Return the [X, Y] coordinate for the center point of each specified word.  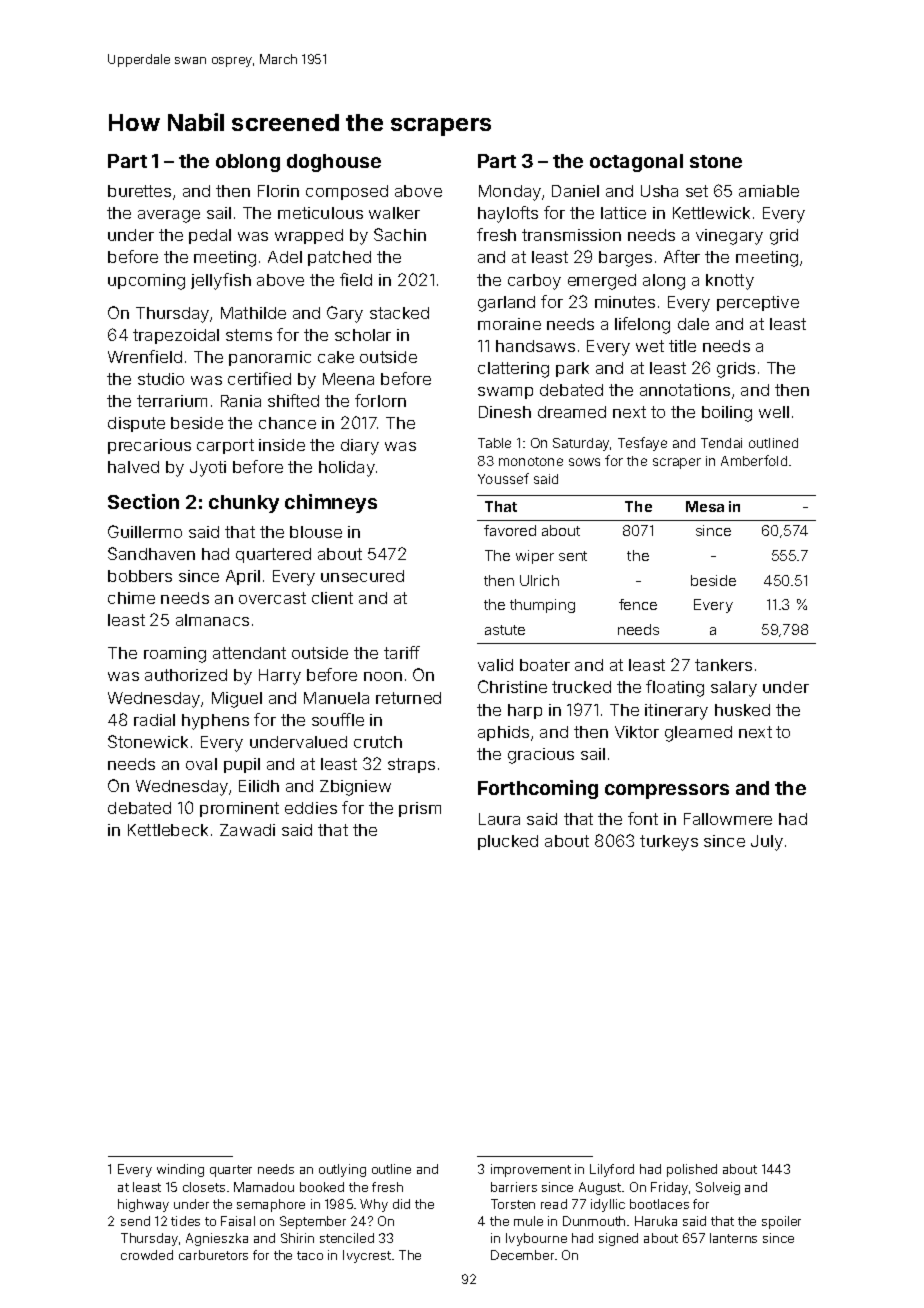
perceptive [758, 303]
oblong [248, 163]
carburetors [213, 1255]
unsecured [362, 576]
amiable [769, 191]
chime [131, 598]
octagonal [636, 163]
